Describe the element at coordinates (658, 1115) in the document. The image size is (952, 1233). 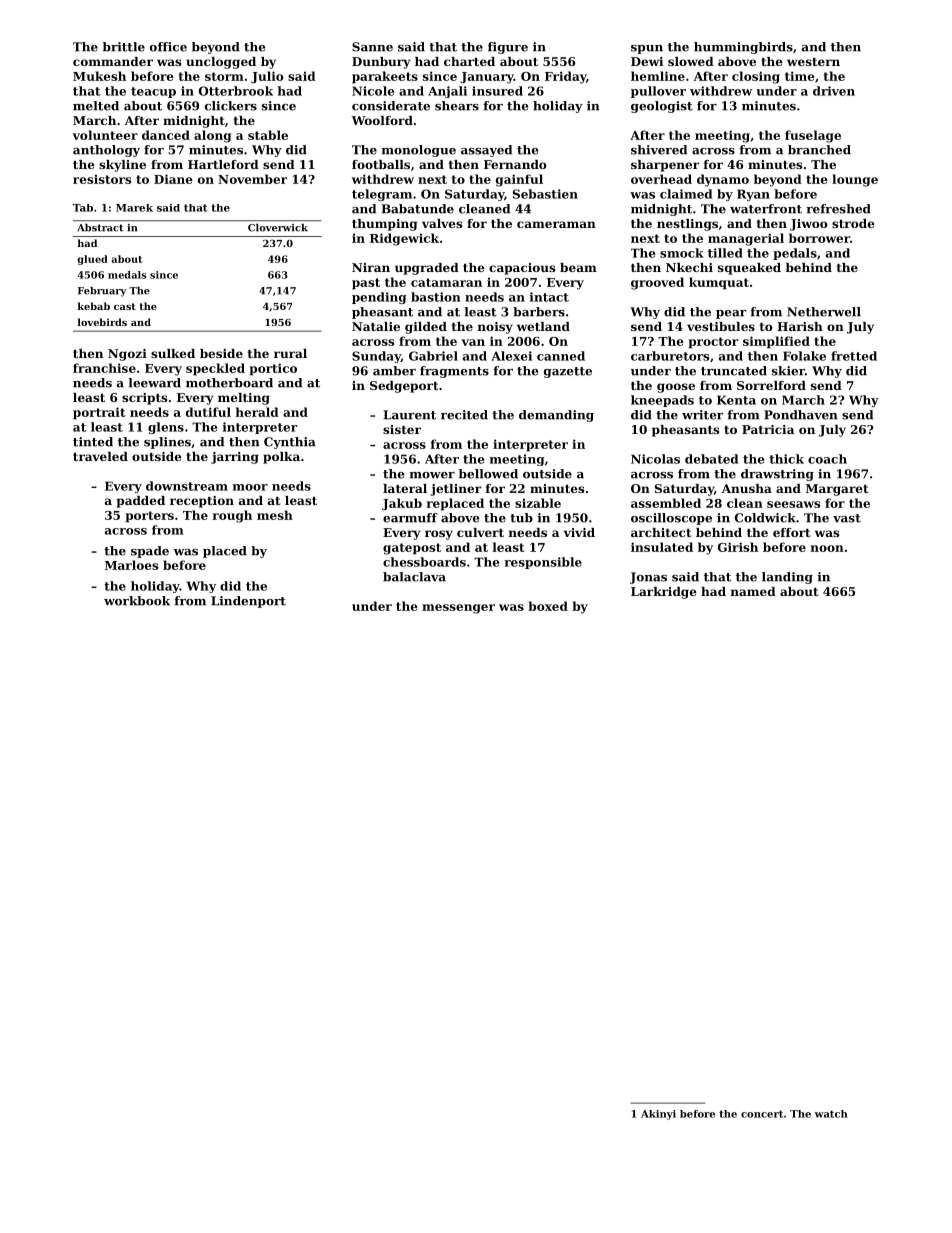
I see `Akinyi` at that location.
